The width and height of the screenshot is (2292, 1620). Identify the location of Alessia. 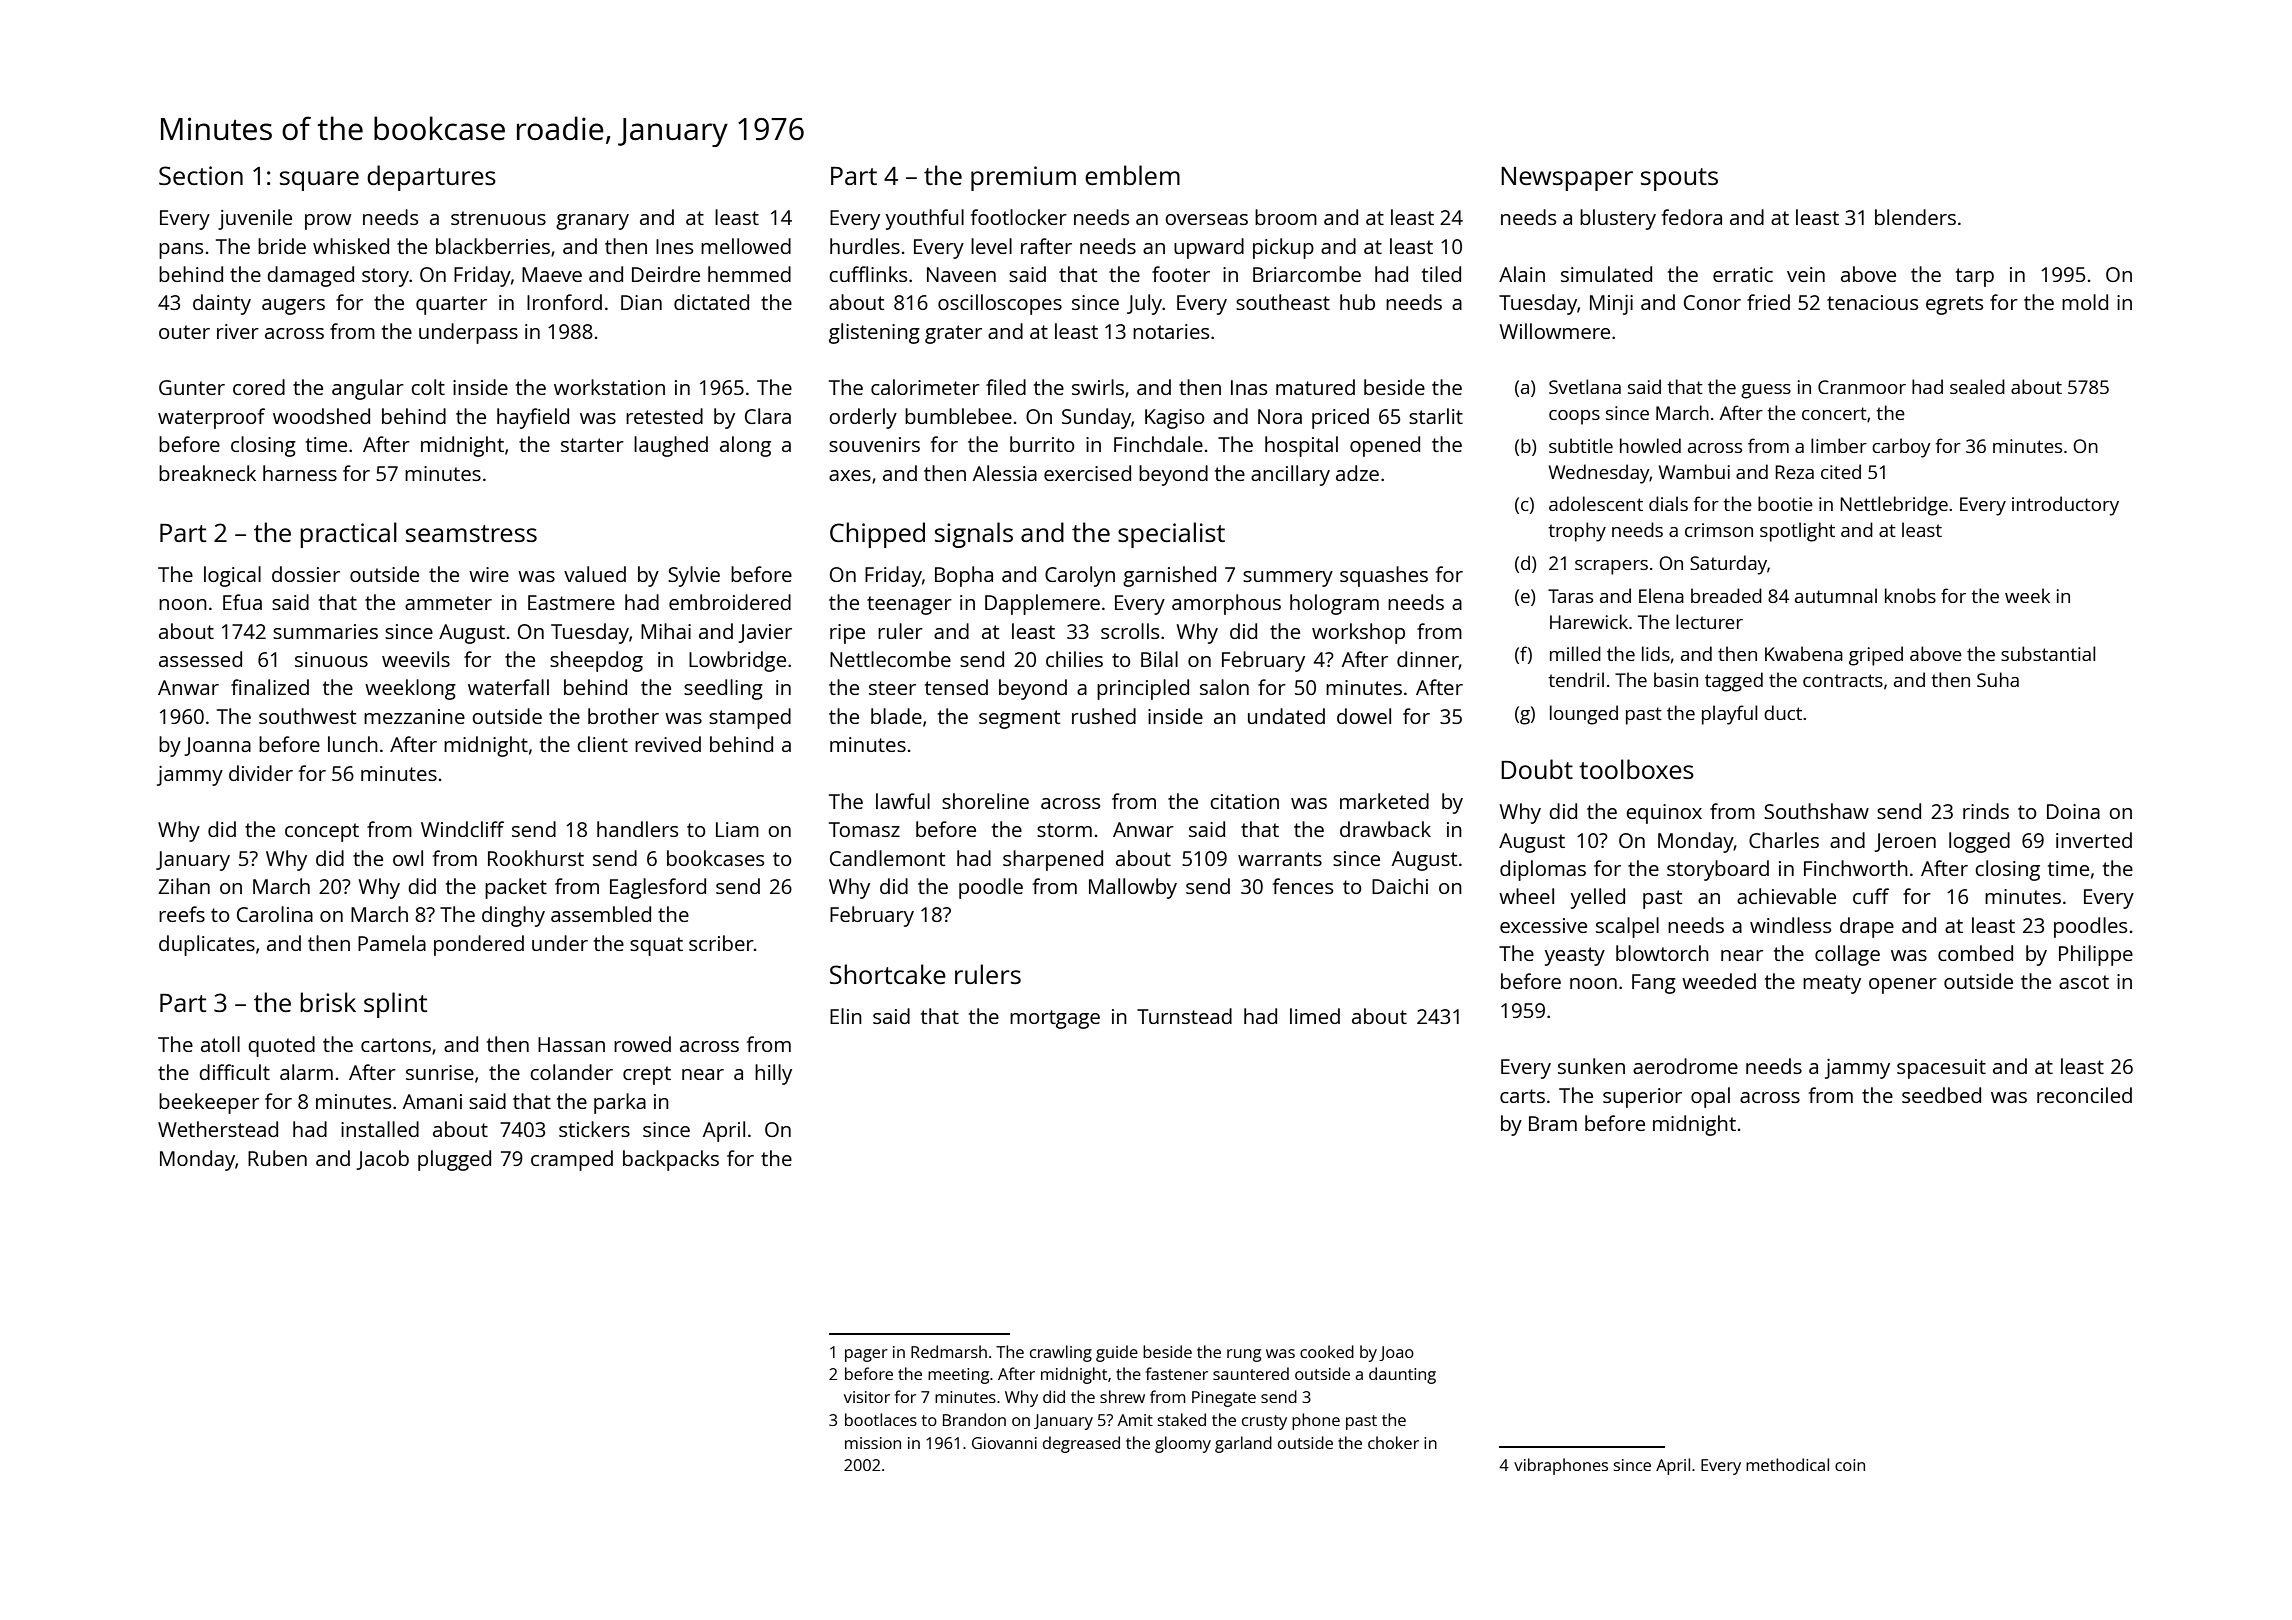
(1005, 473).
